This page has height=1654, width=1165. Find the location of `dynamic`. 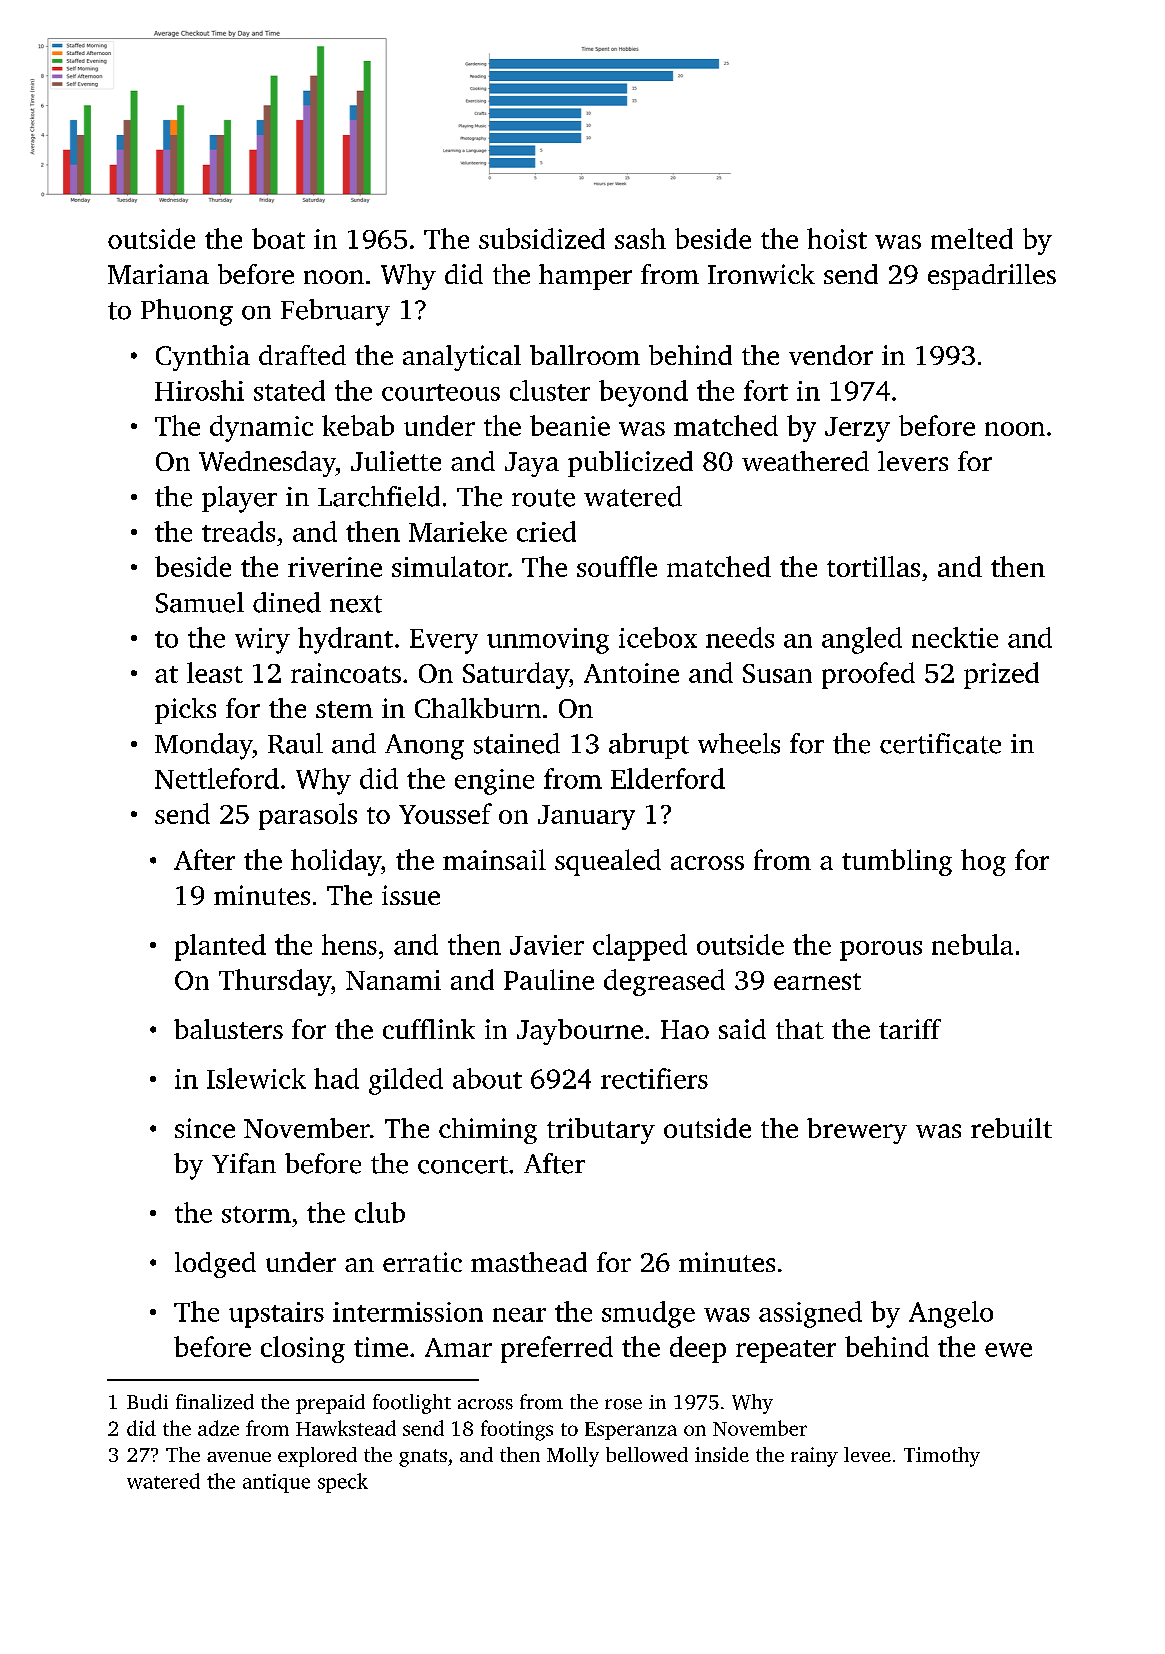

dynamic is located at coordinates (261, 428).
